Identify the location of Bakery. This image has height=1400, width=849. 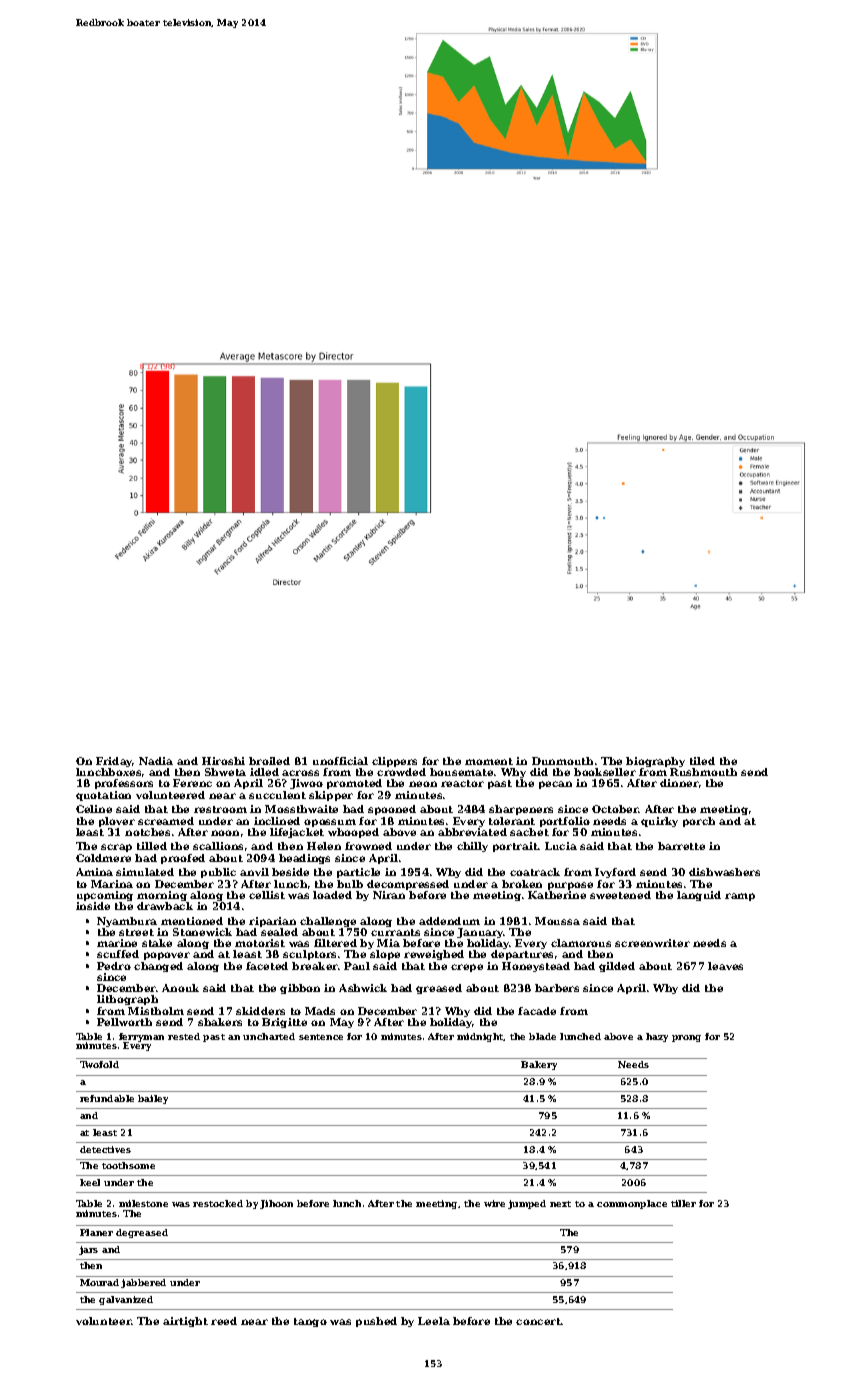
(539, 1065).
